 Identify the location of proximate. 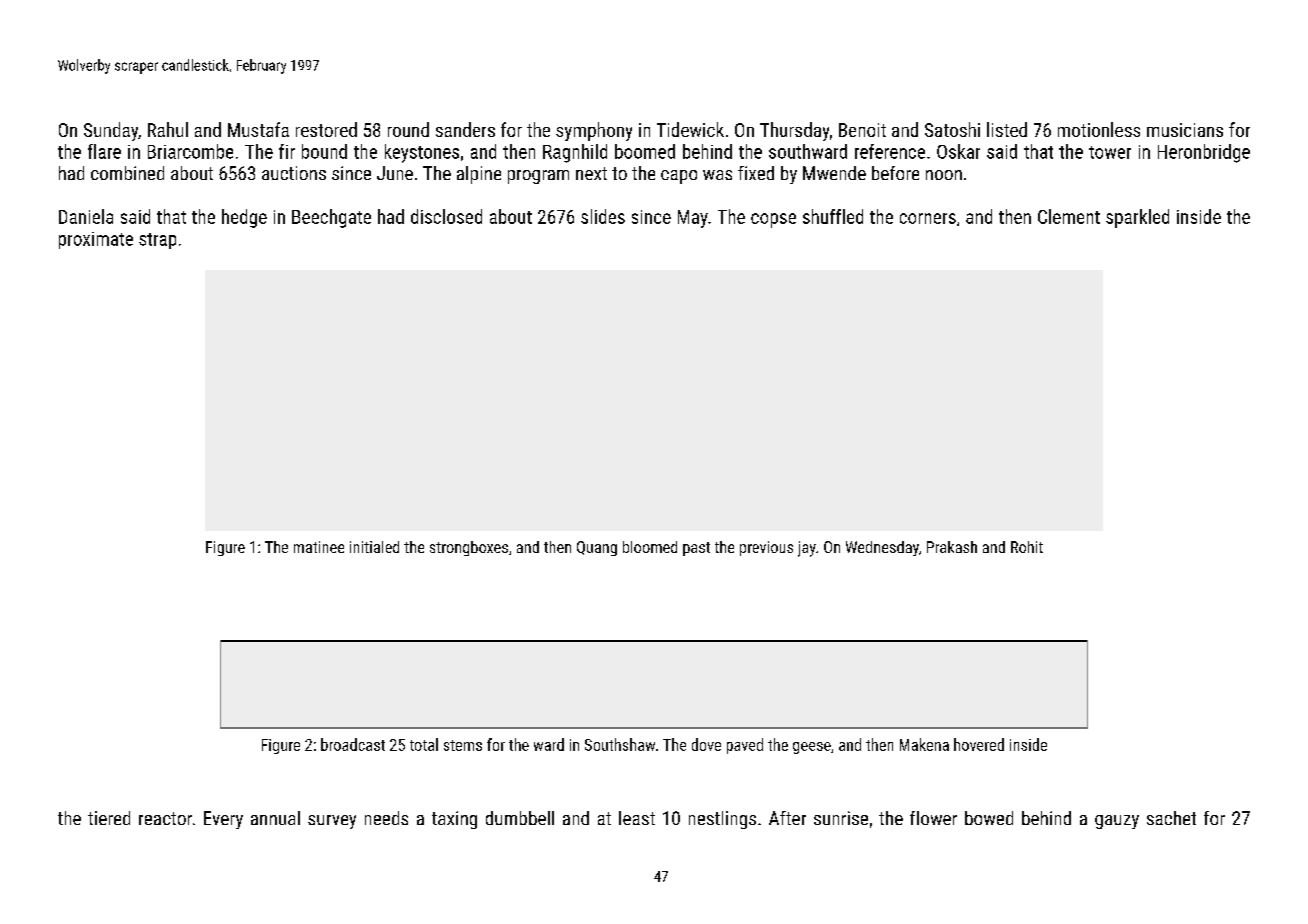
(96, 240).
